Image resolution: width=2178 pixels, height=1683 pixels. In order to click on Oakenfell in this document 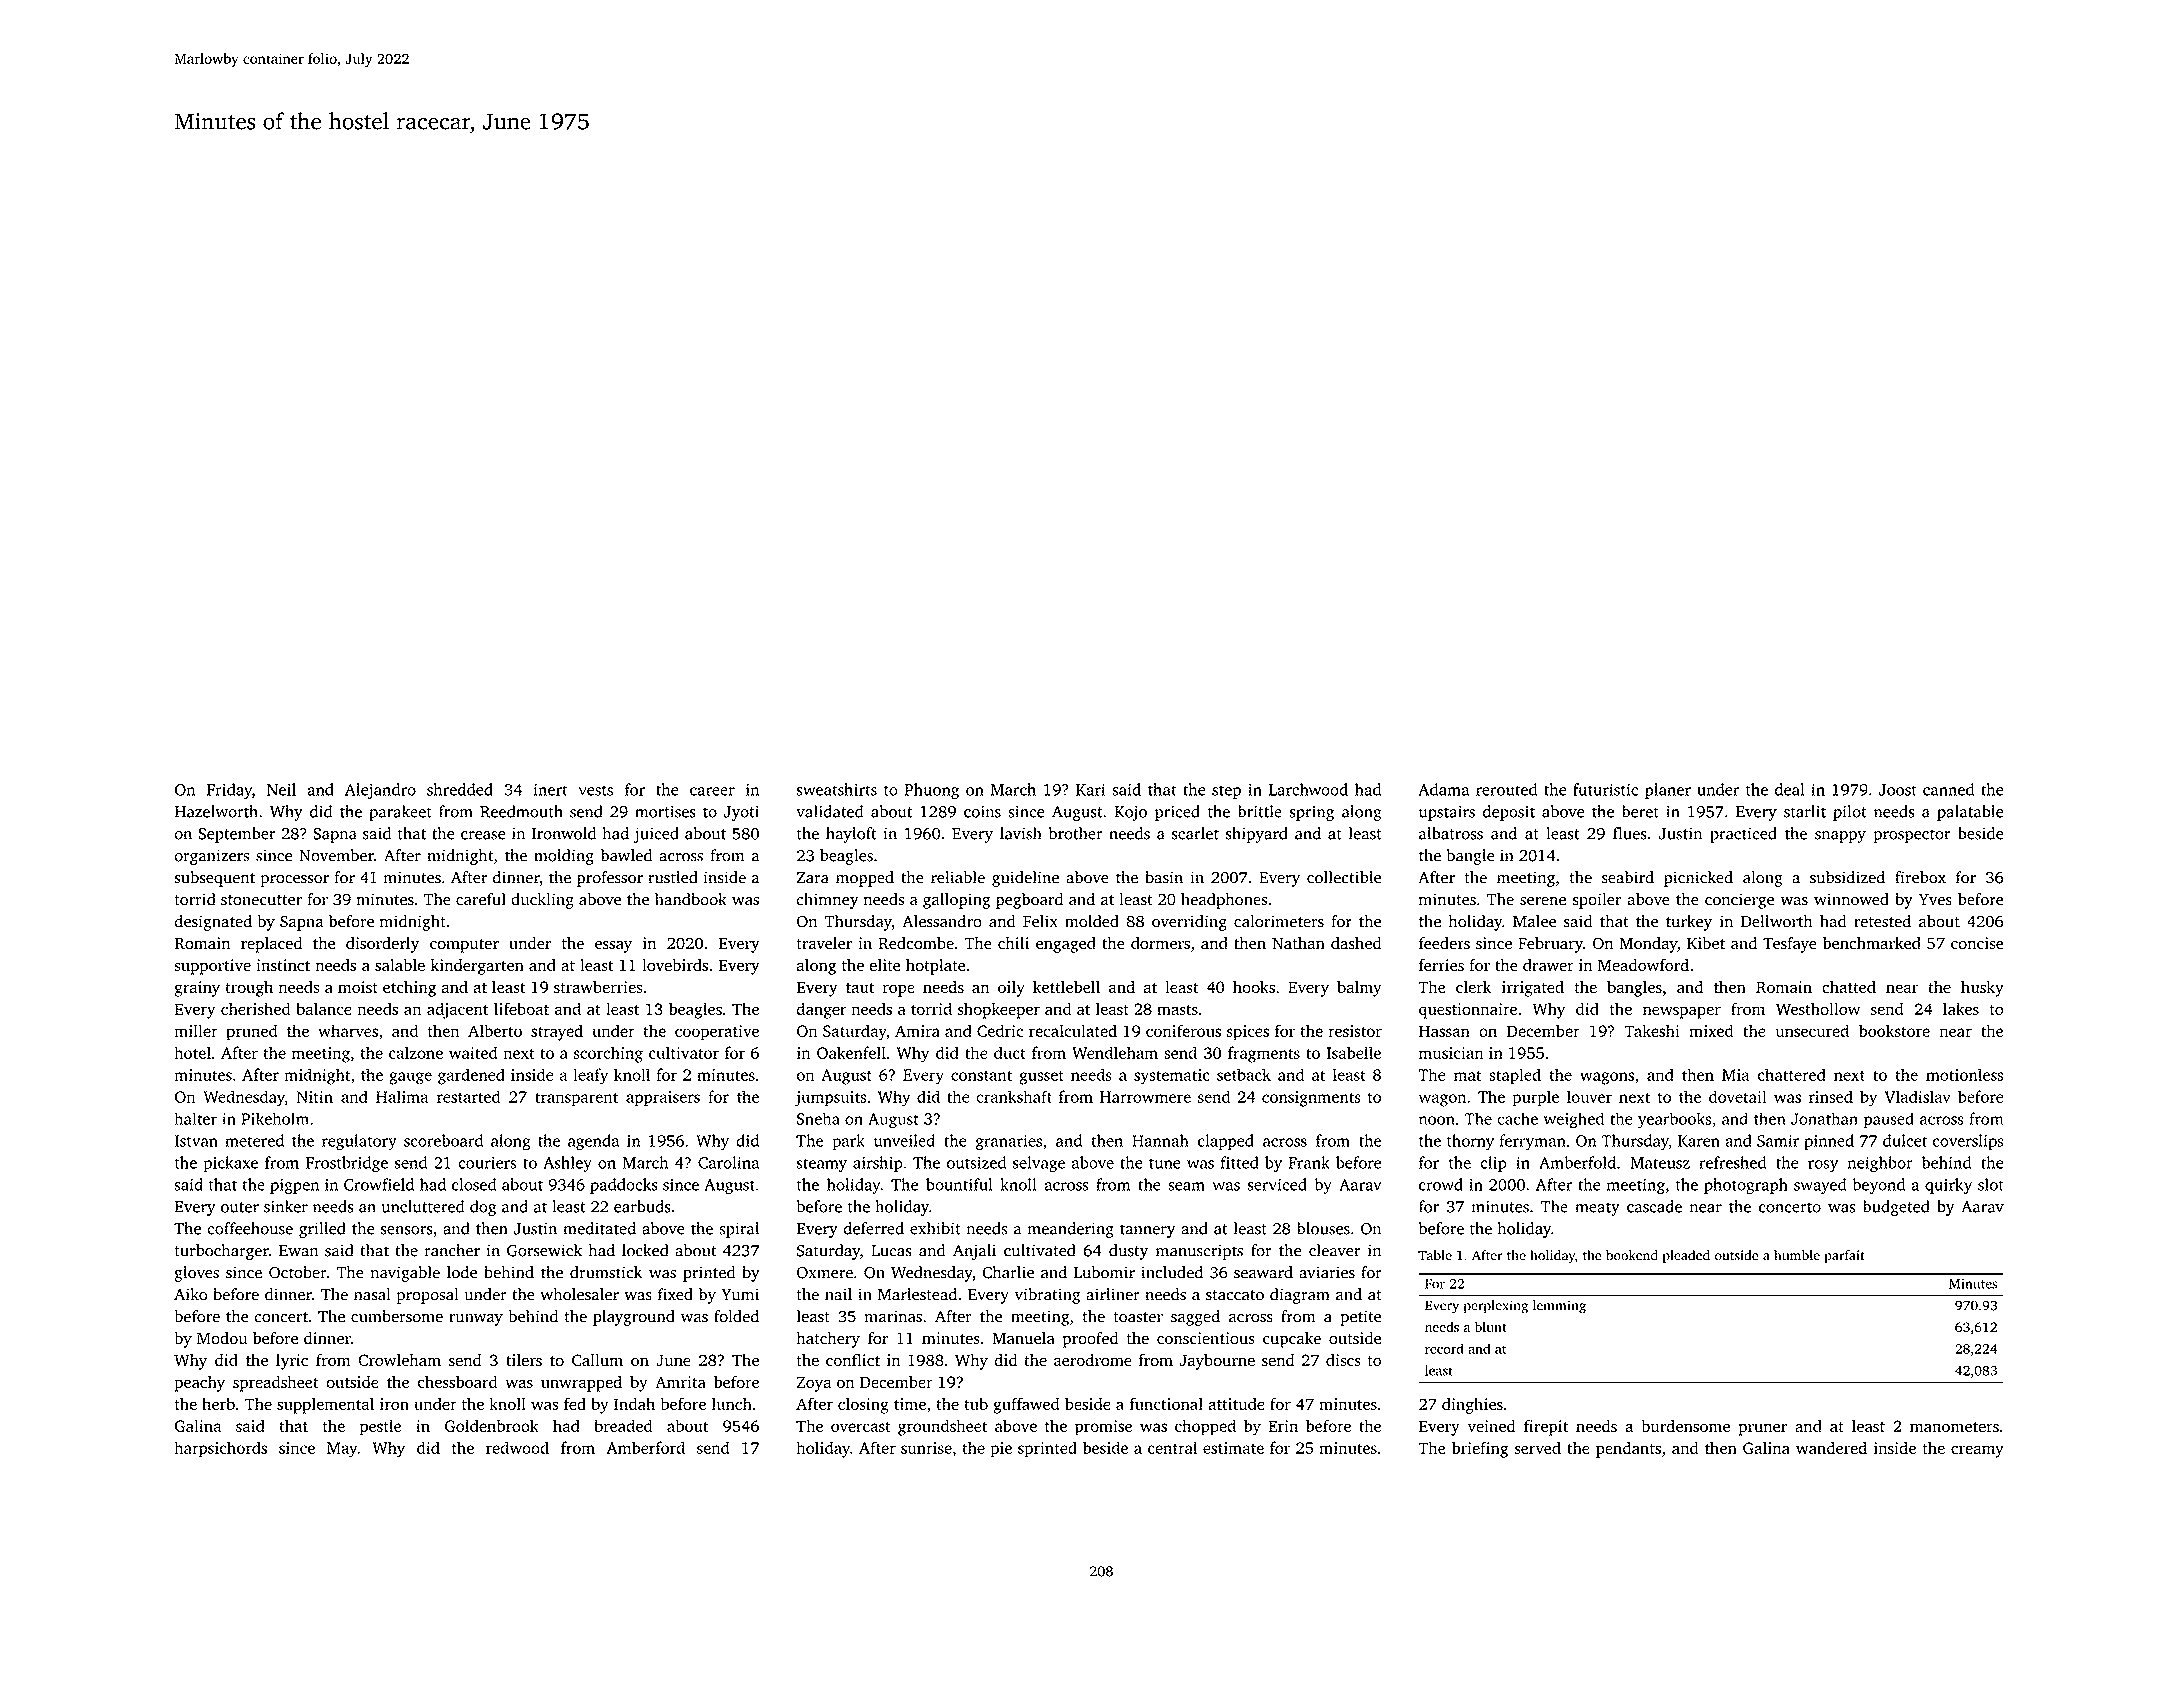, I will do `click(851, 1052)`.
